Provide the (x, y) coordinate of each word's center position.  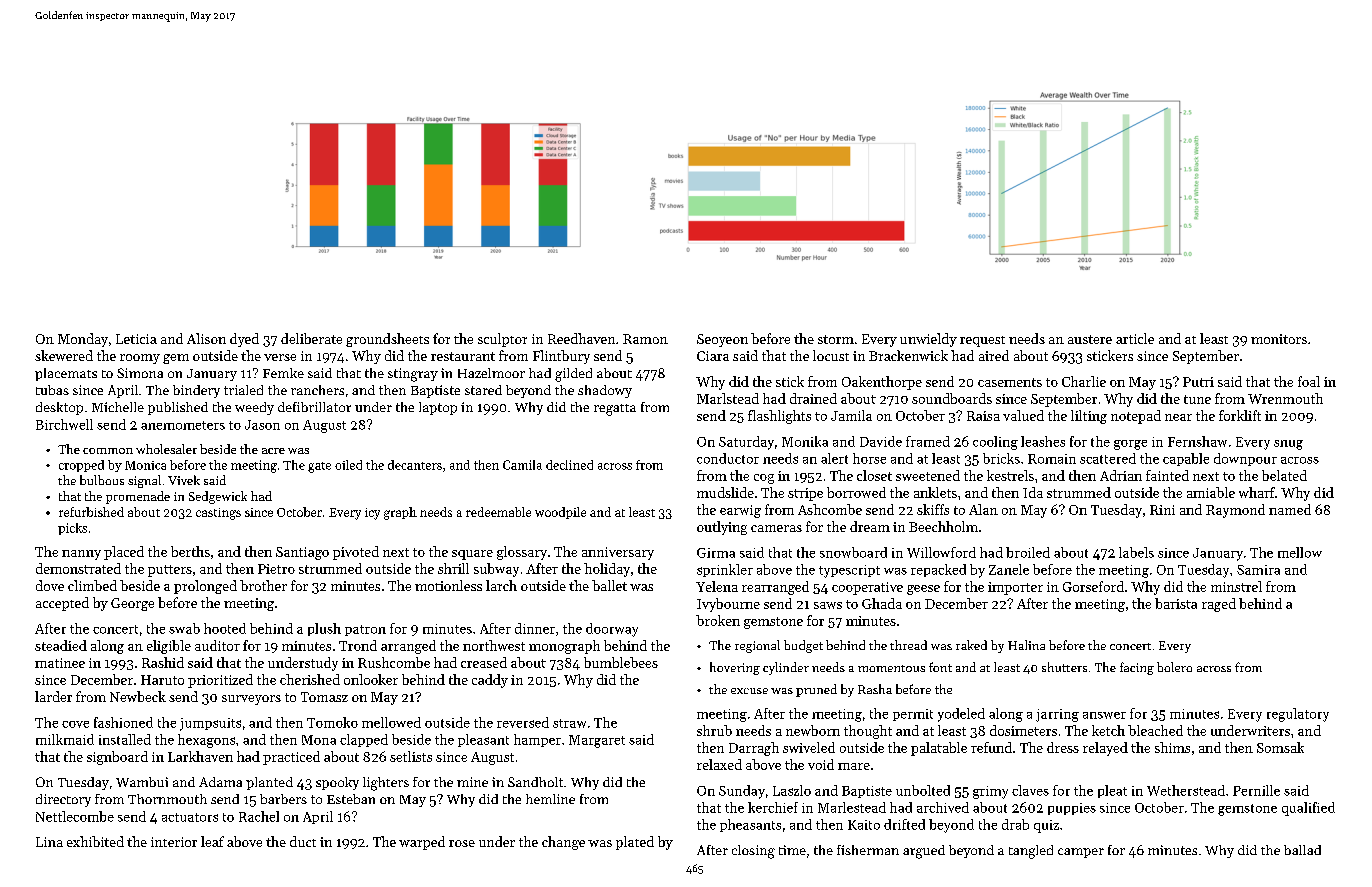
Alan (983, 509)
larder (53, 696)
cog (764, 479)
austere (1090, 339)
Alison (206, 338)
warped (422, 843)
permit (913, 715)
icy (372, 514)
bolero (1174, 667)
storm (836, 339)
